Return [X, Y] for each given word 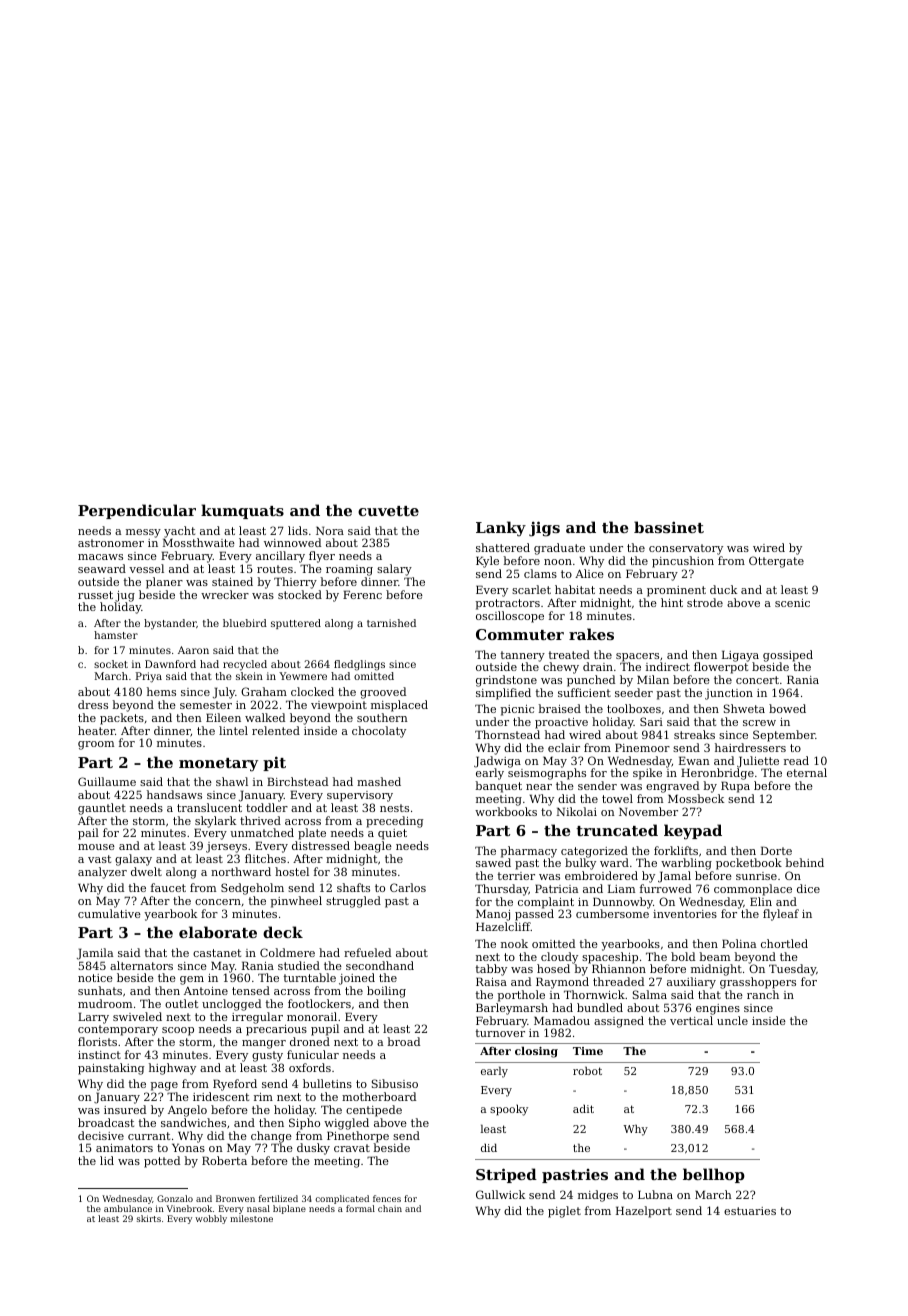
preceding [394, 822]
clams [540, 573]
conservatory [686, 549]
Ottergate [776, 562]
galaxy [133, 860]
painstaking [111, 1069]
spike [647, 774]
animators [124, 1148]
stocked [300, 594]
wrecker [225, 594]
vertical [691, 1020]
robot [587, 1070]
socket [111, 664]
